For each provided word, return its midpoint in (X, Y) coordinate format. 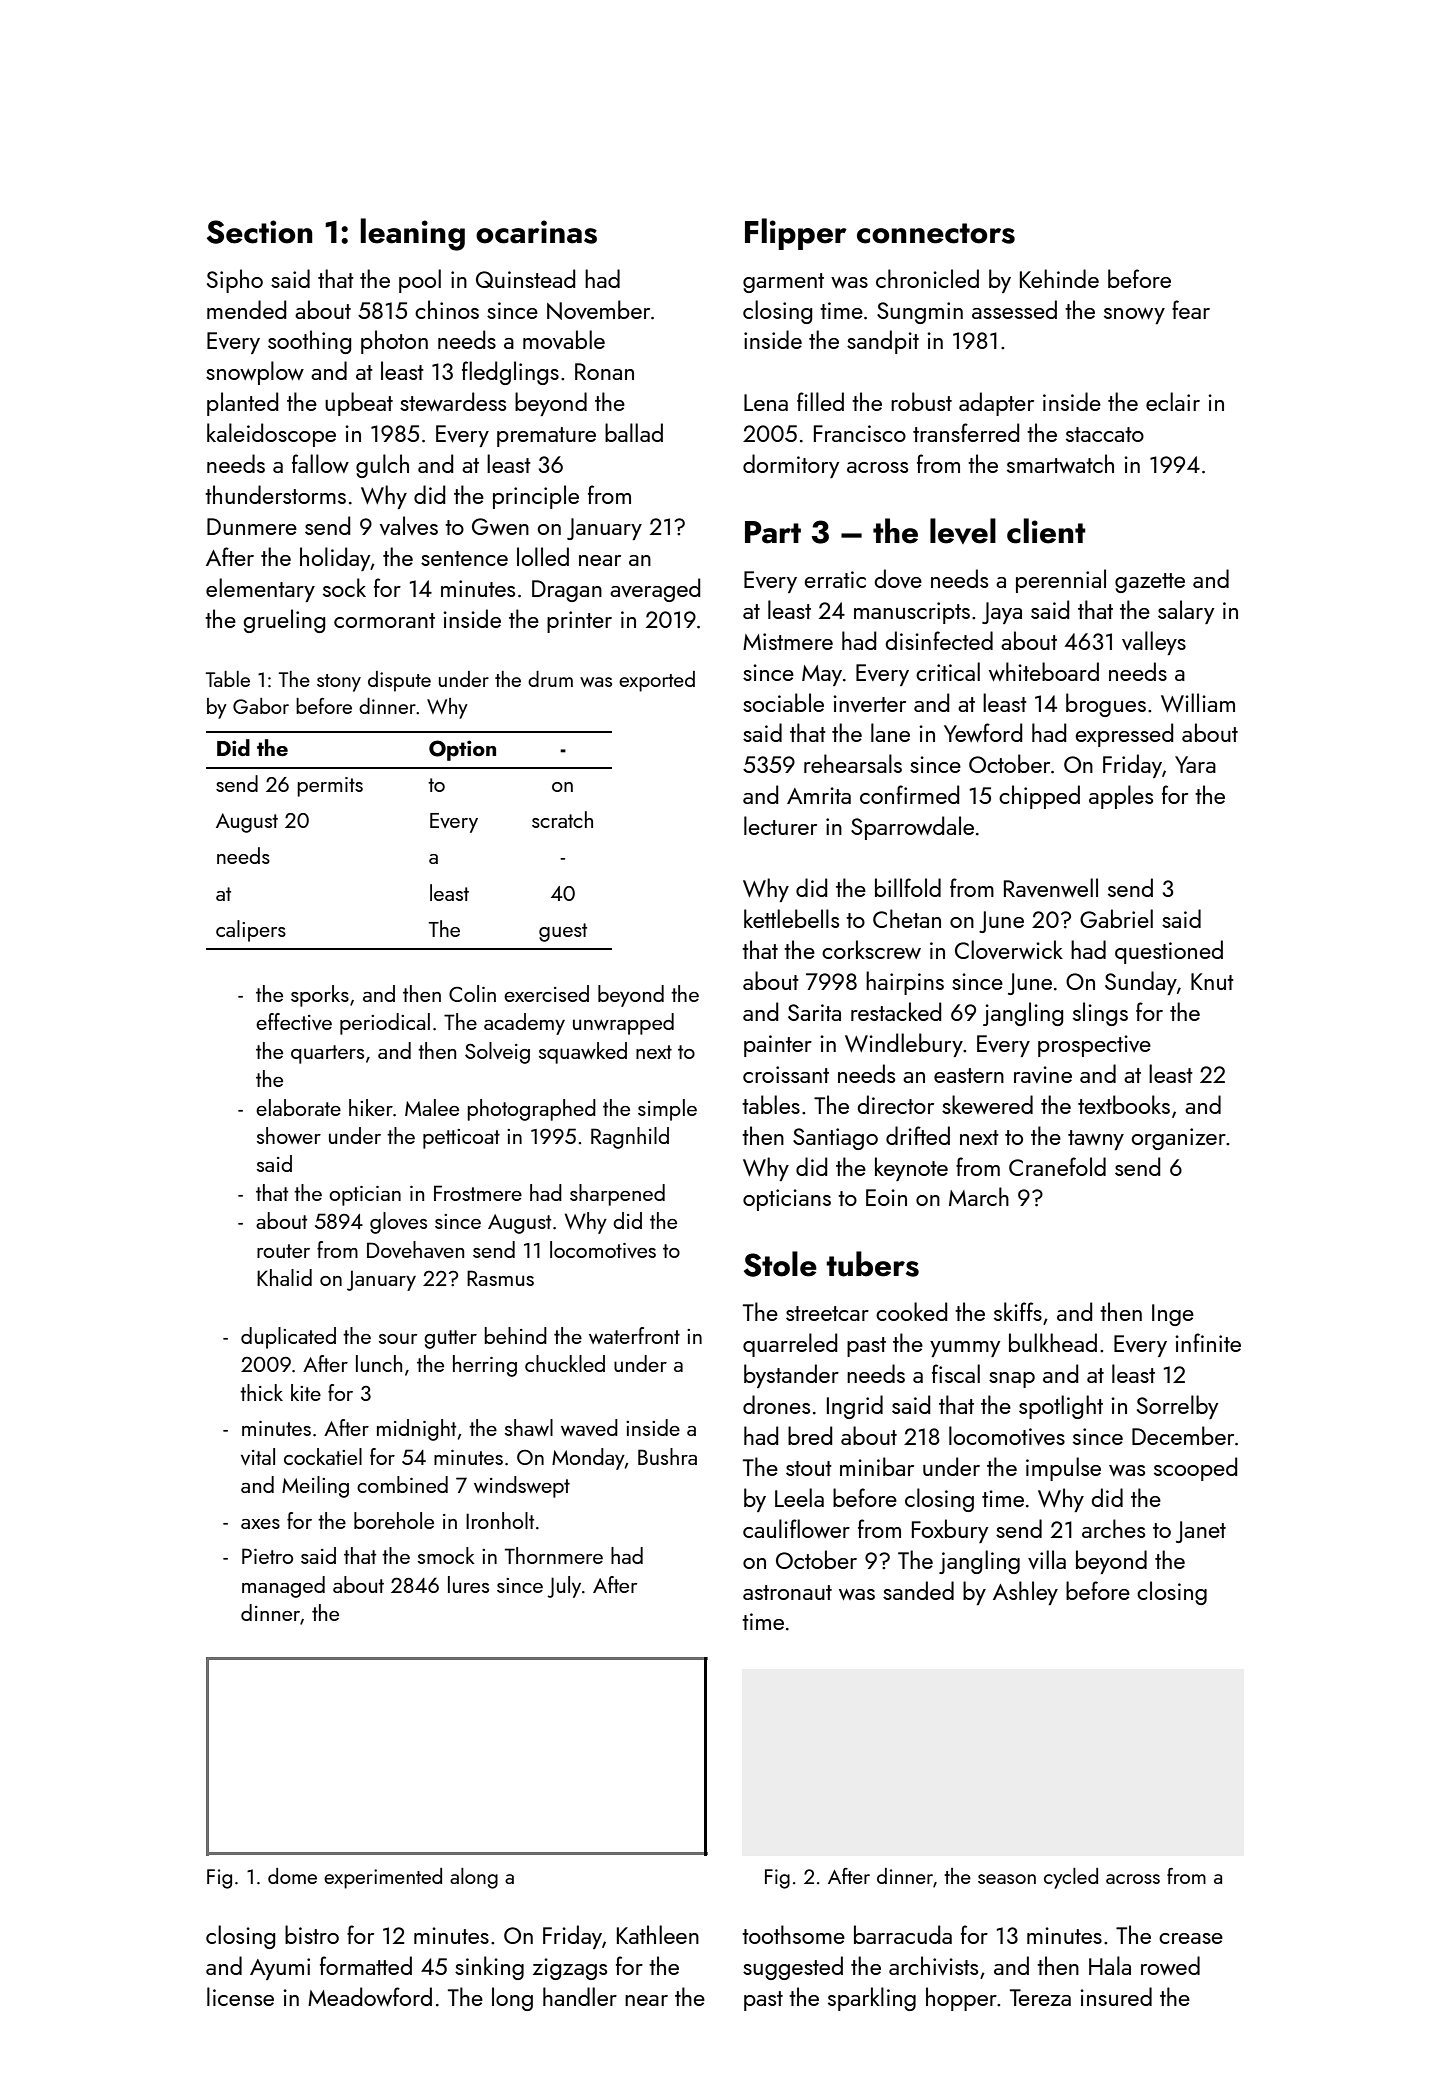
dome (292, 1876)
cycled (1071, 1878)
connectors (936, 233)
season (1007, 1879)
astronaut (787, 1592)
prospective (1094, 1046)
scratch (562, 819)
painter (778, 1046)
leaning (413, 234)
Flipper (796, 234)
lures (468, 1584)
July (564, 1587)
